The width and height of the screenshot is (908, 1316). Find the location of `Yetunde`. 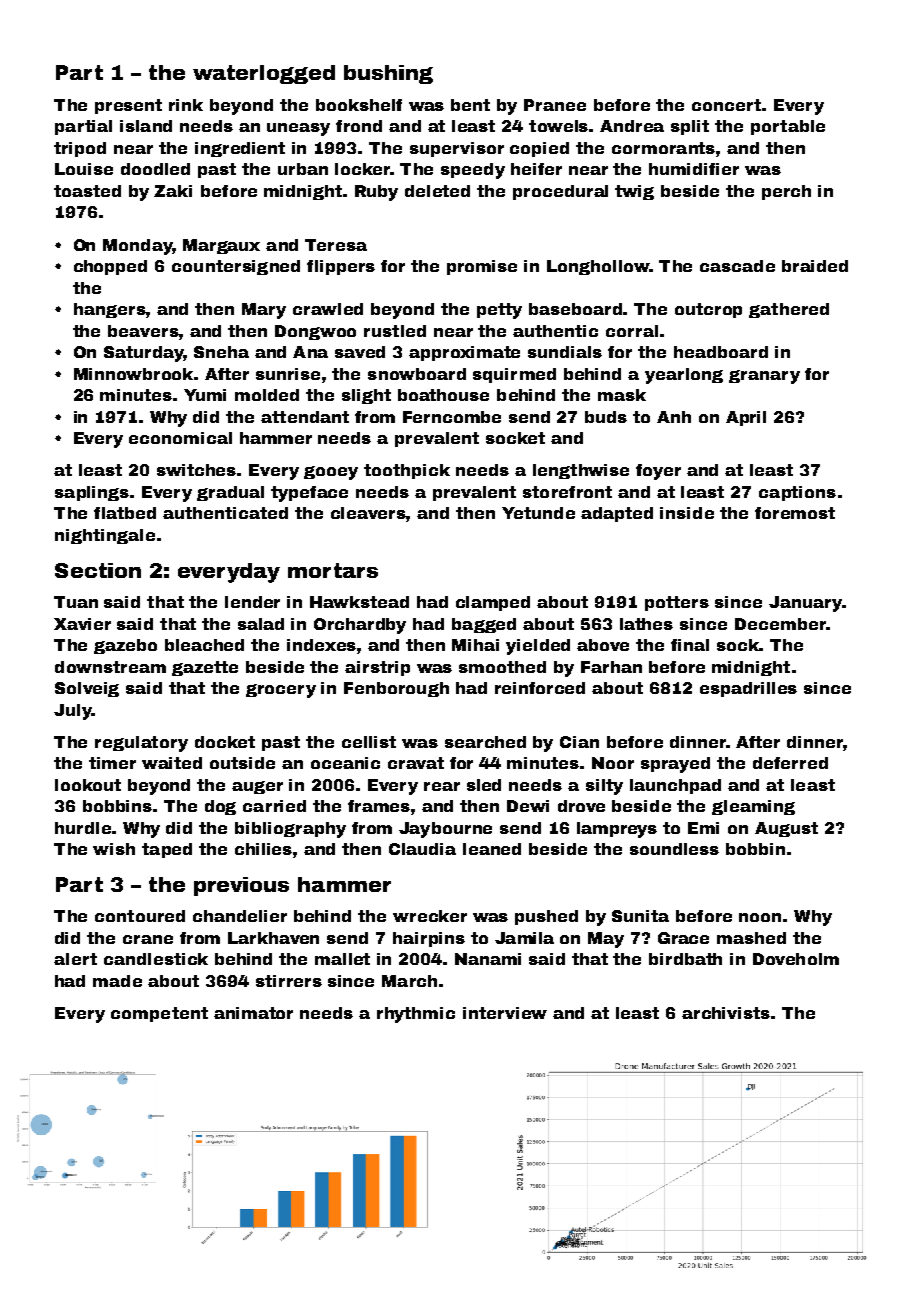

Yetunde is located at coordinates (538, 513).
